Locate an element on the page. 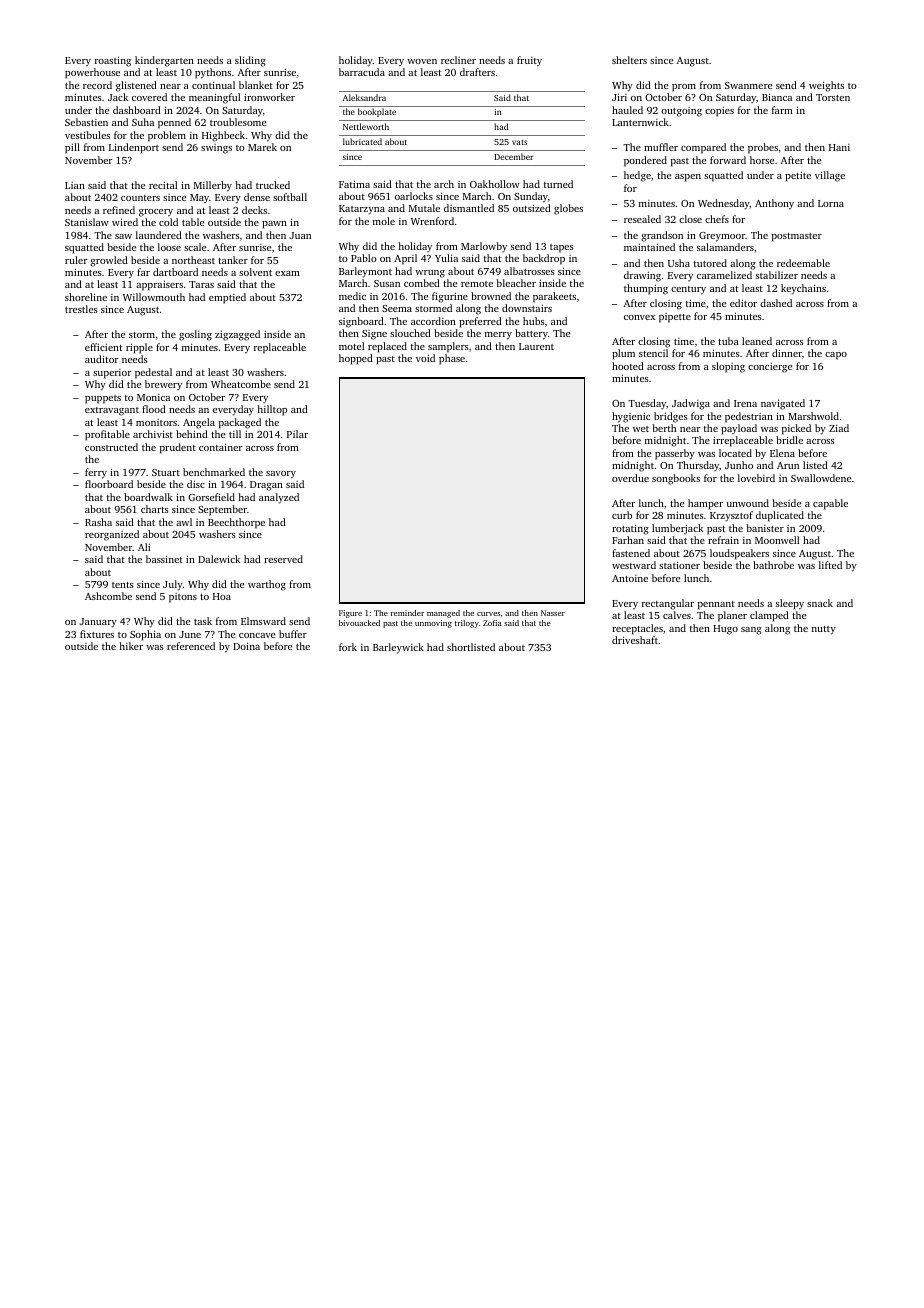 The height and width of the document is (1308, 924). Wheatcombe is located at coordinates (241, 384).
